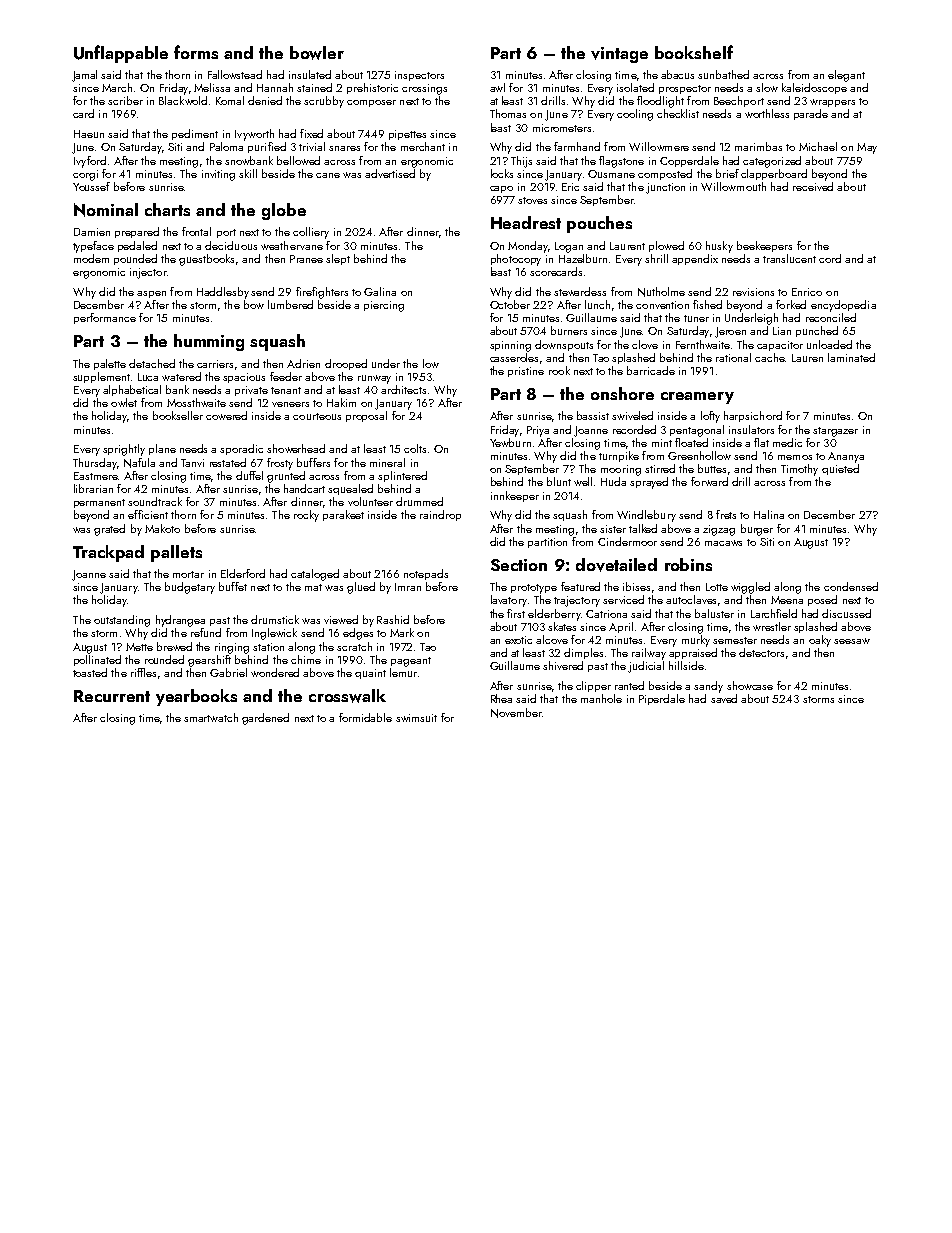  I want to click on awl, so click(497, 87).
